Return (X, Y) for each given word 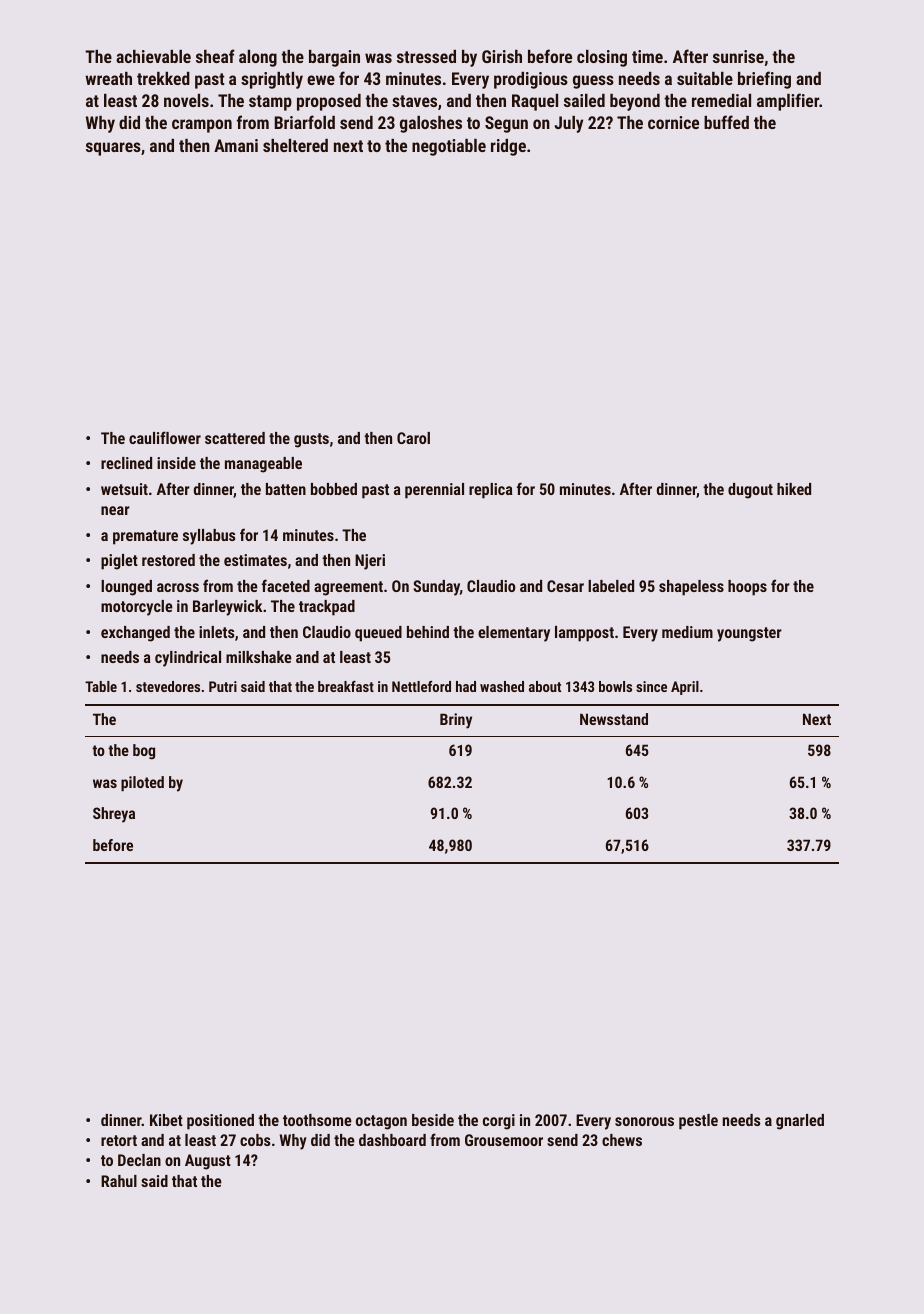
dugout (750, 491)
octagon (381, 1122)
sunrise (738, 56)
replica (491, 491)
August (208, 1162)
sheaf (215, 56)
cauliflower (165, 437)
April (685, 688)
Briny (456, 721)
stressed (426, 56)
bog (144, 752)
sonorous (644, 1121)
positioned (220, 1122)
